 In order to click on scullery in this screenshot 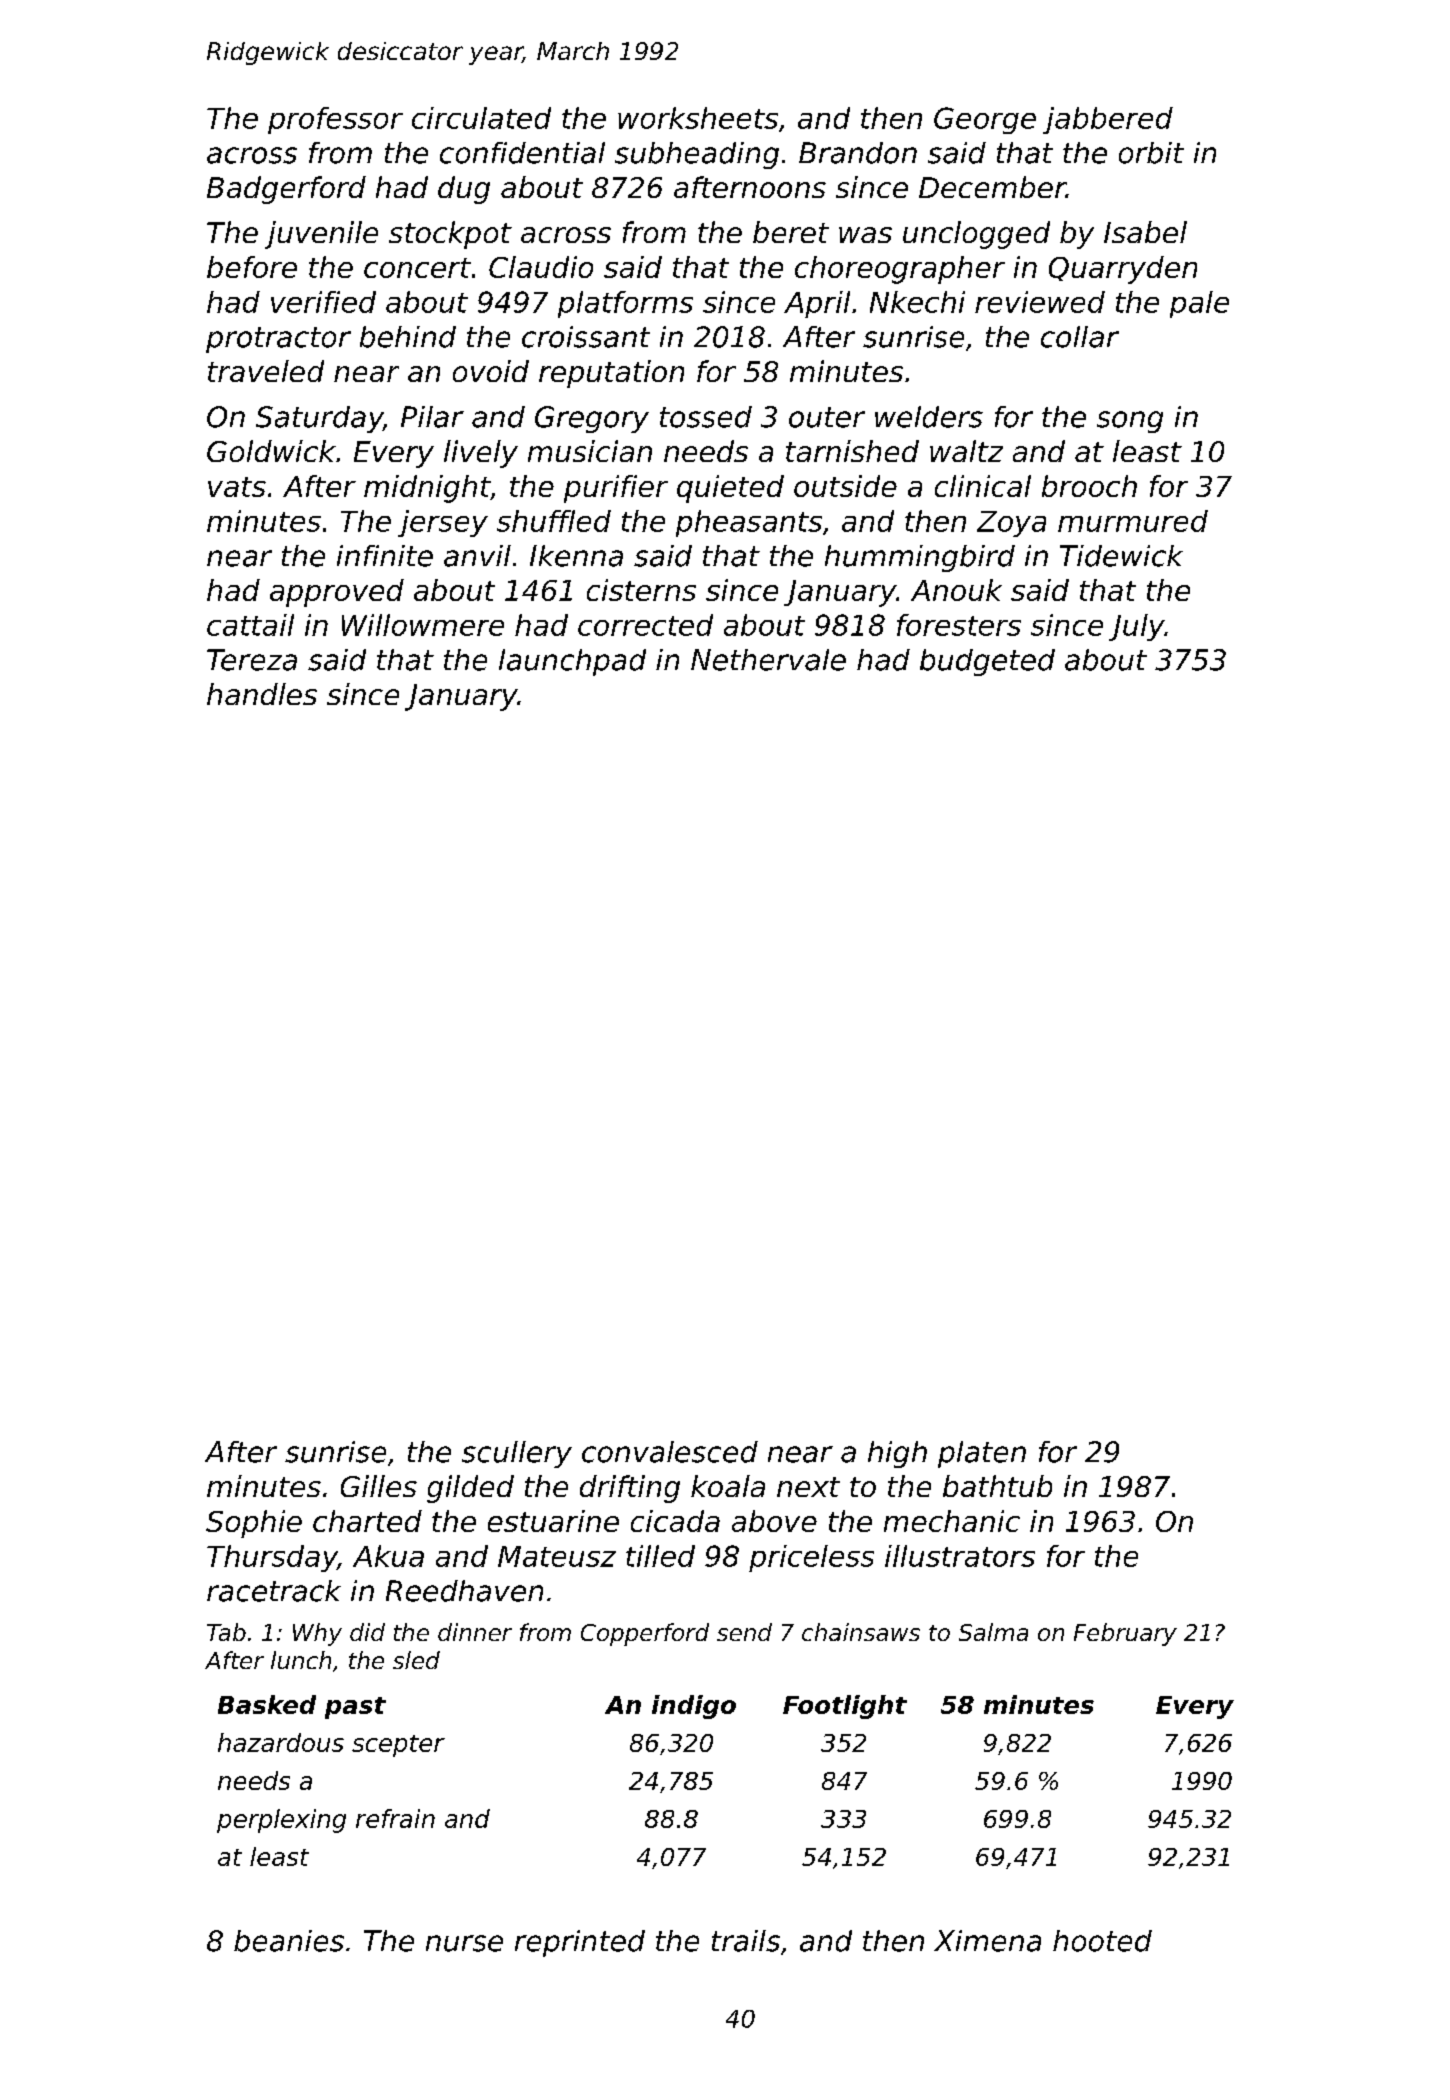, I will do `click(517, 1454)`.
